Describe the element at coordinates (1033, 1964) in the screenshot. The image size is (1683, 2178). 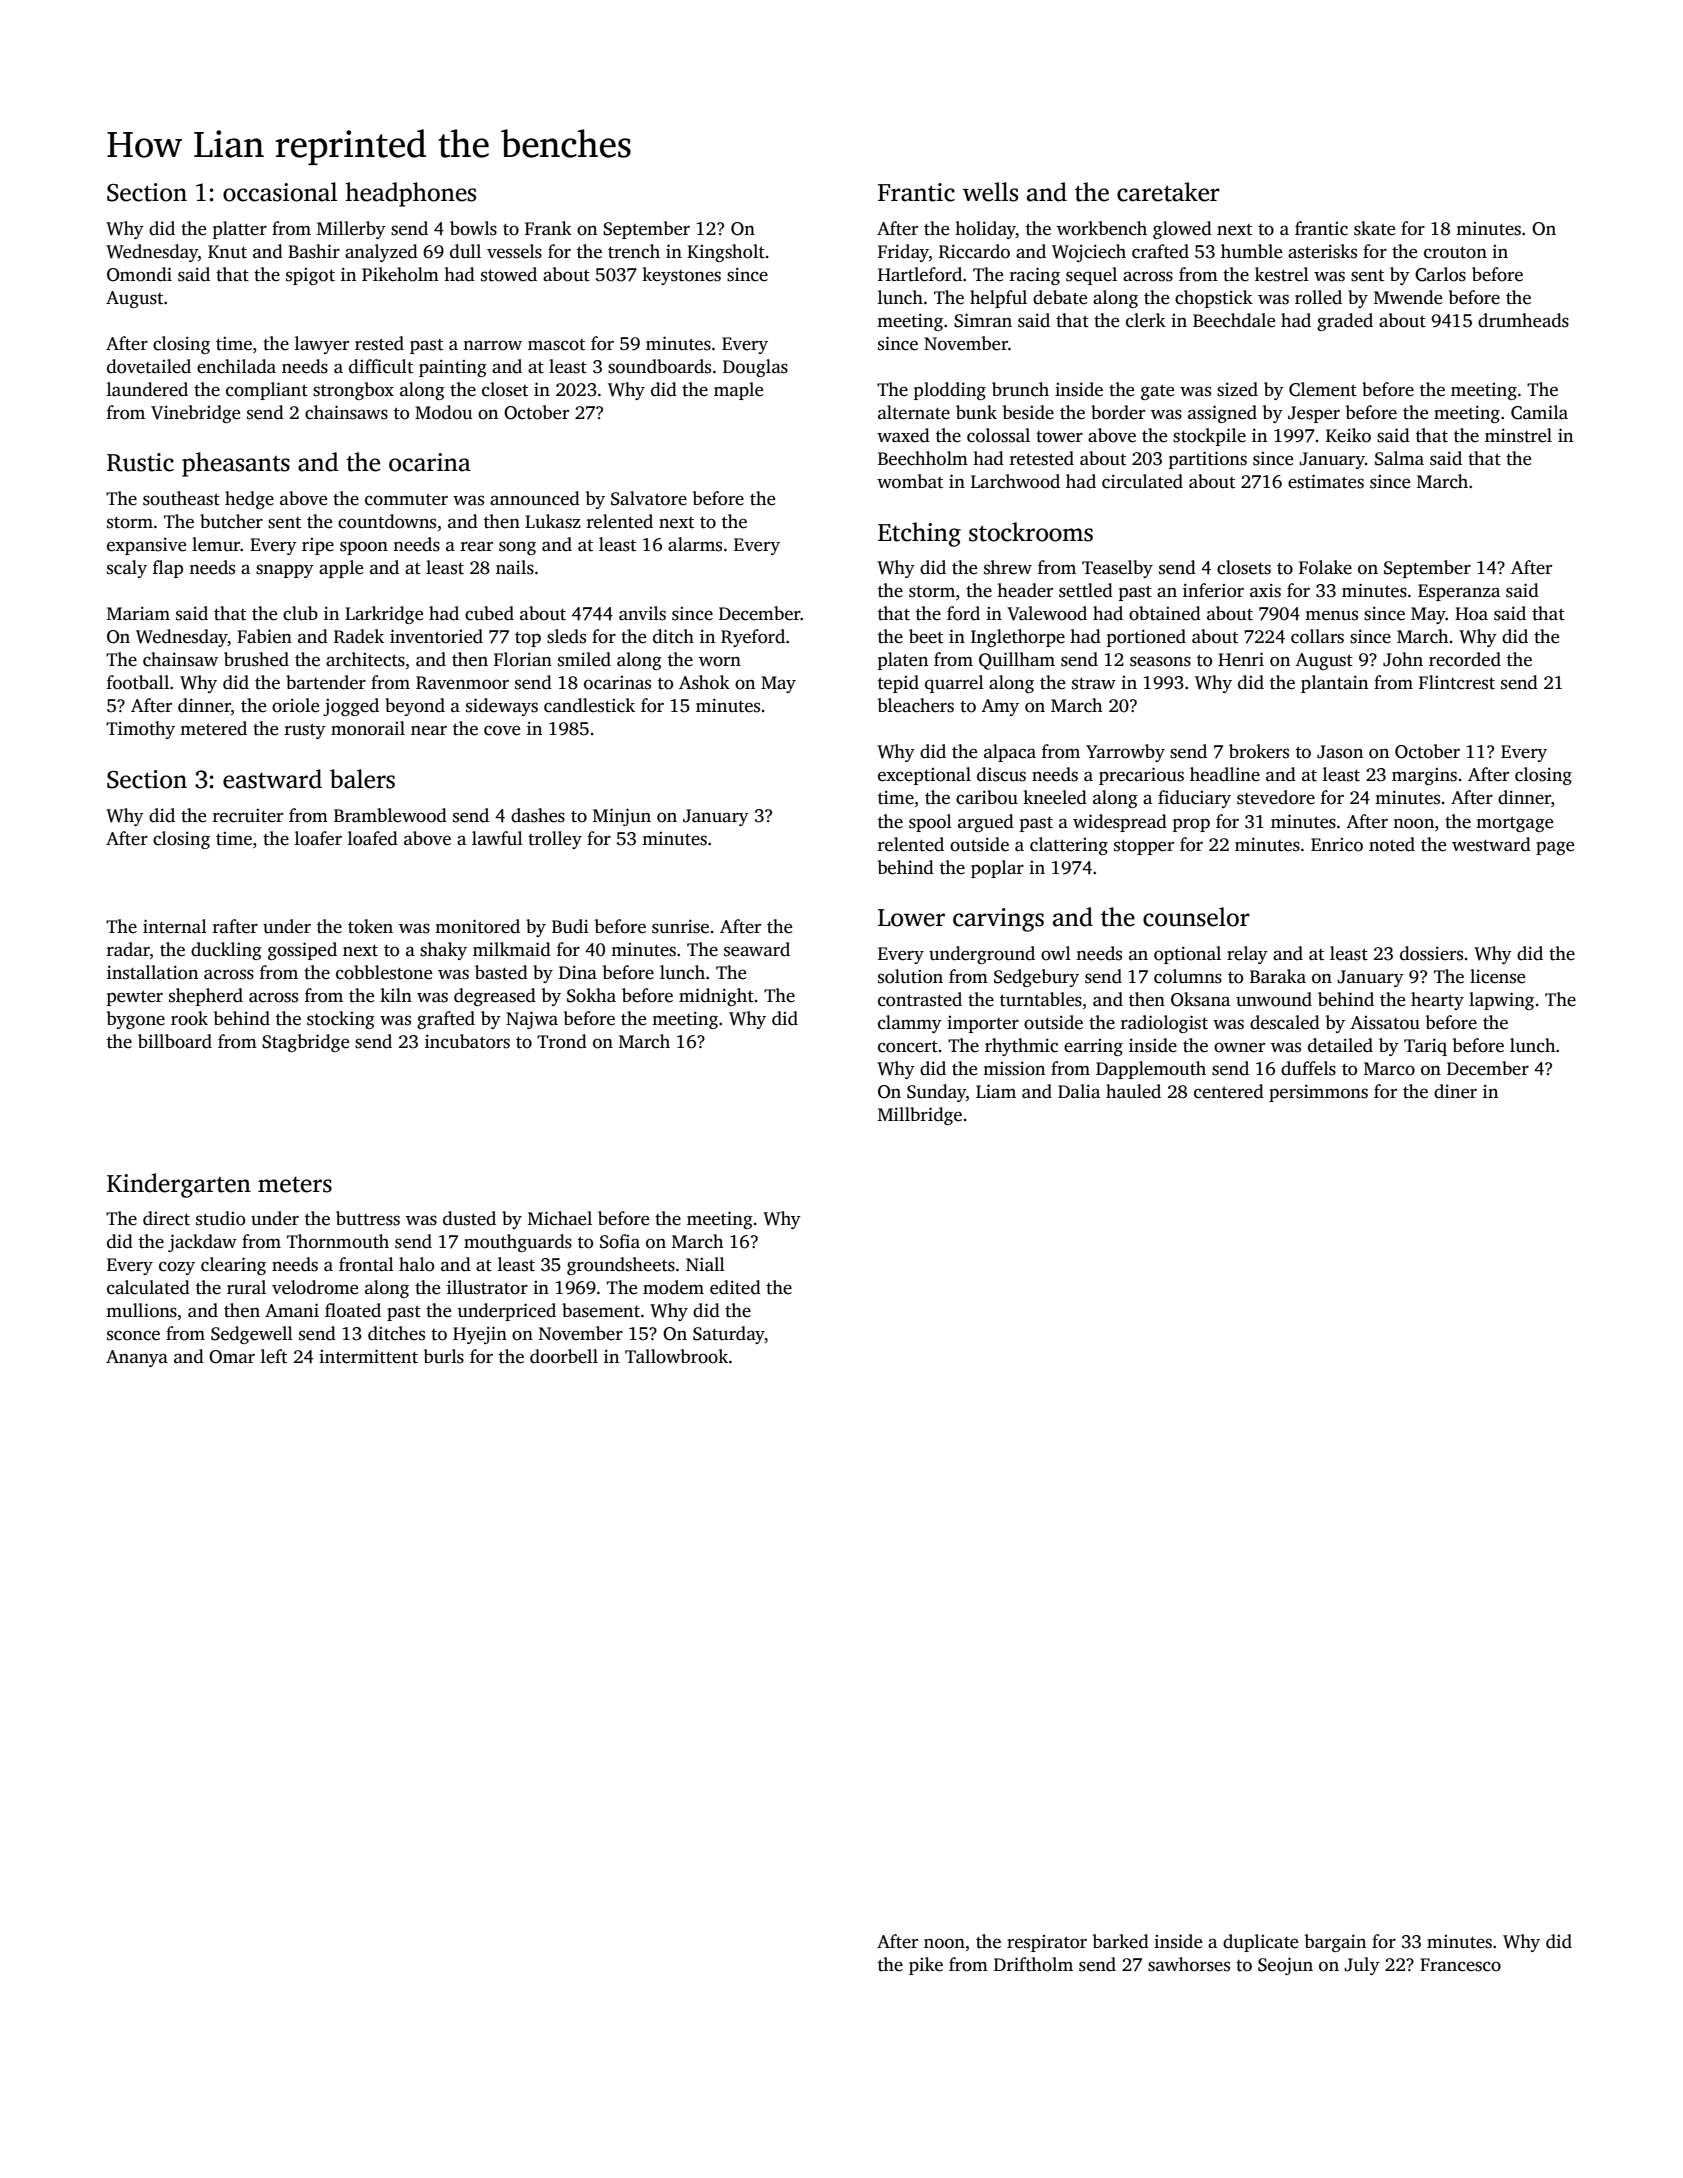
I see `Driftholm` at that location.
